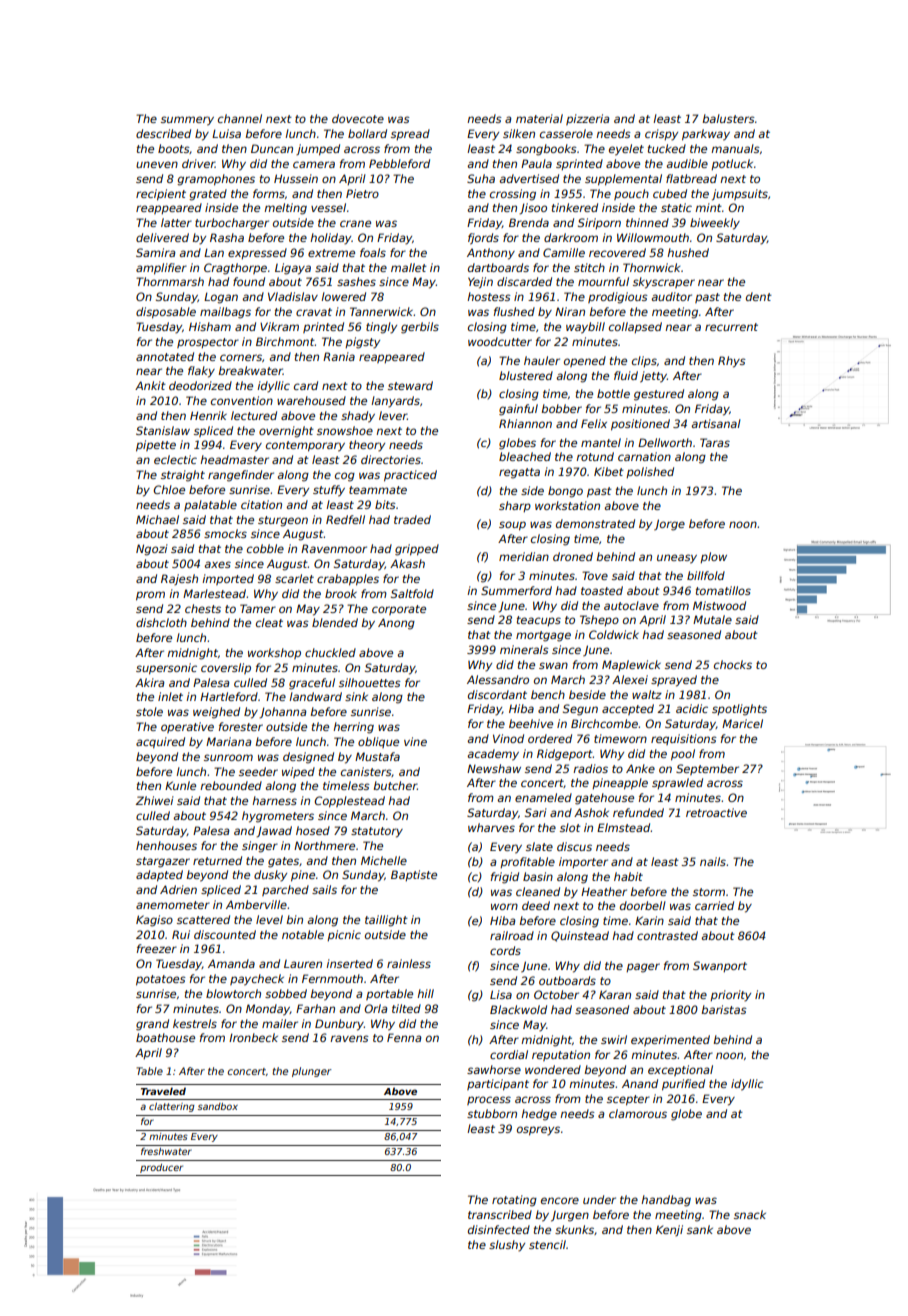 This image has height=1316, width=908. Describe the element at coordinates (574, 1229) in the image. I see `skunks` at that location.
